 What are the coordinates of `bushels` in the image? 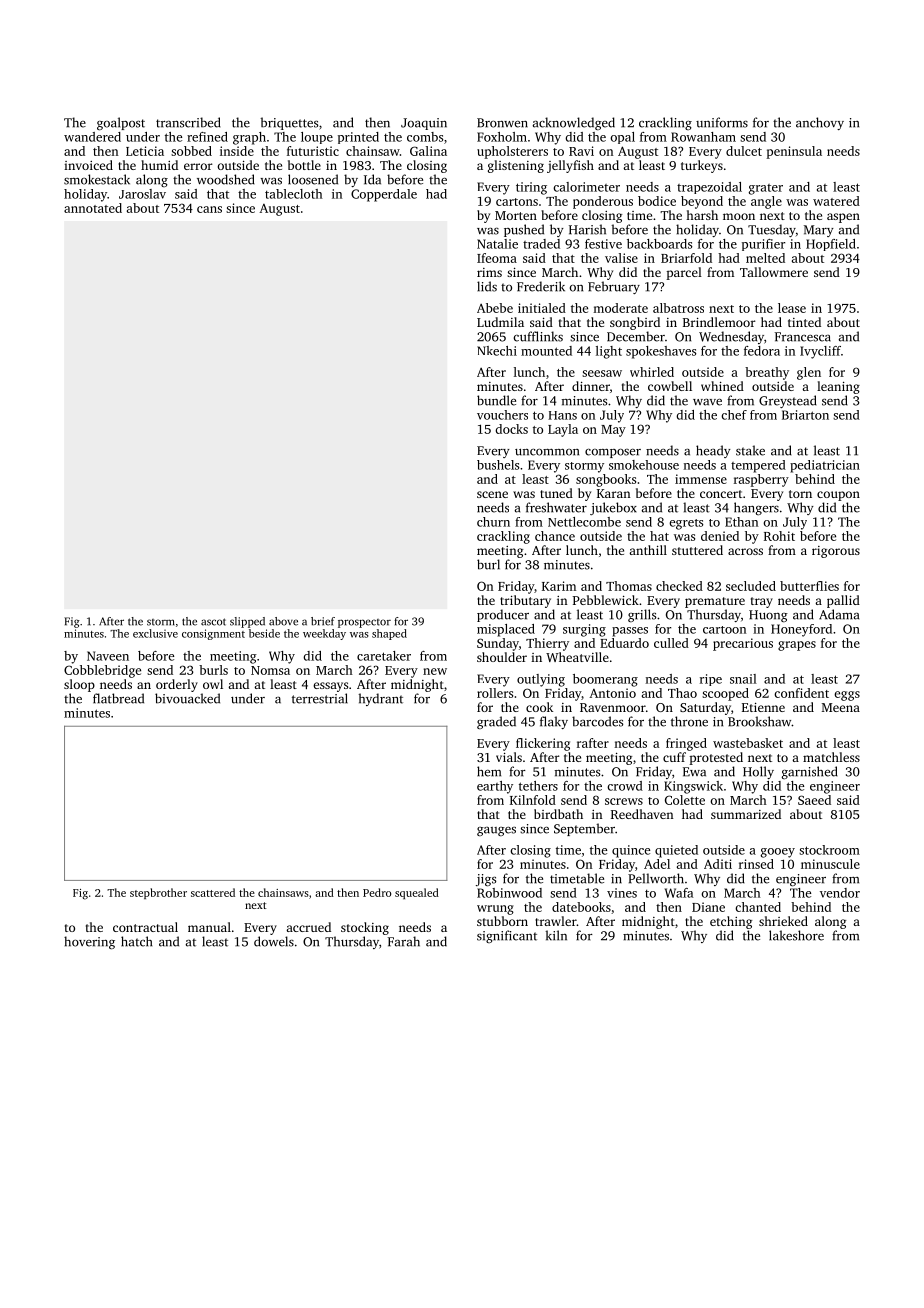 It's located at (498, 465).
